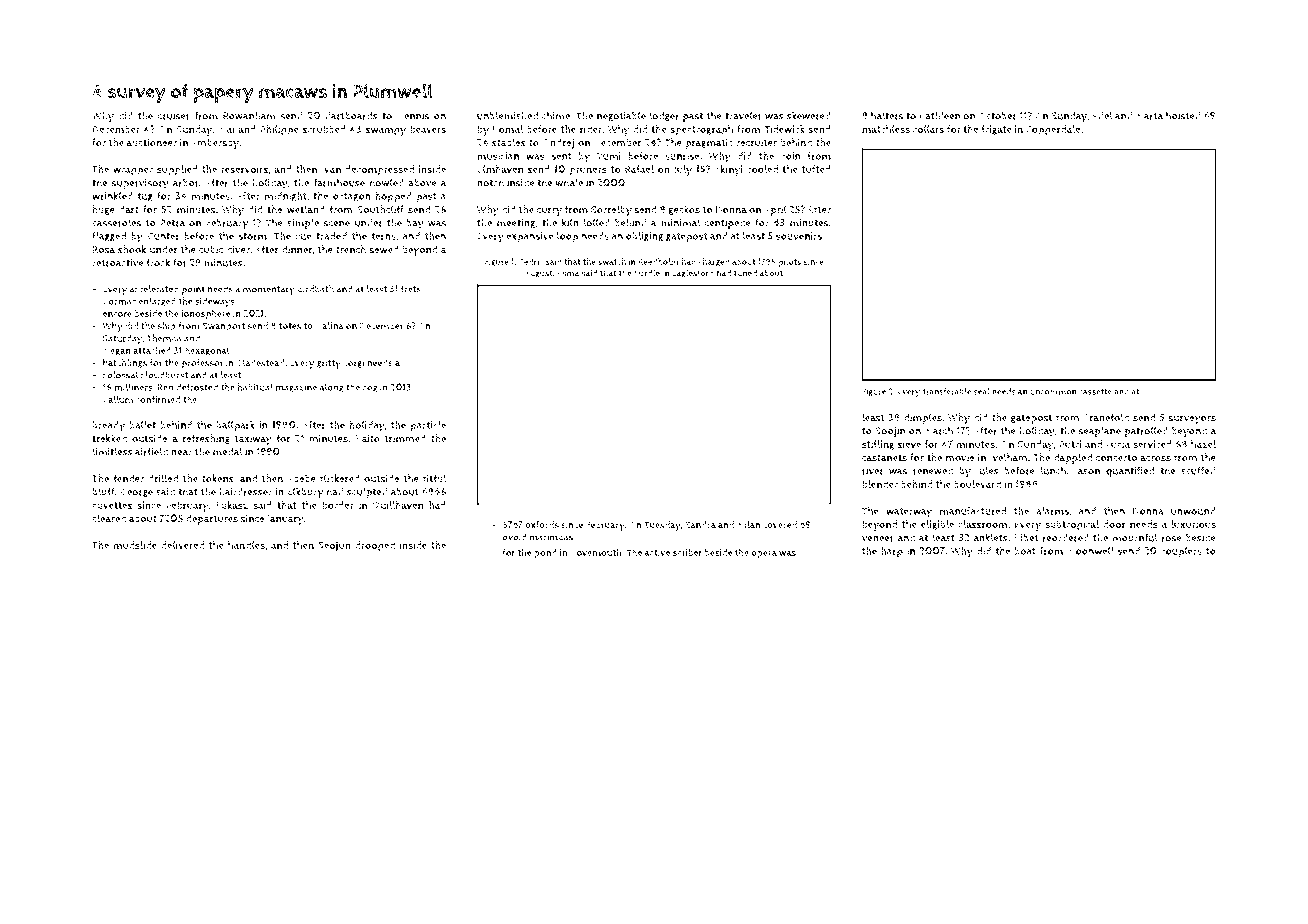 Image resolution: width=1308 pixels, height=924 pixels. I want to click on tuned, so click(745, 273).
